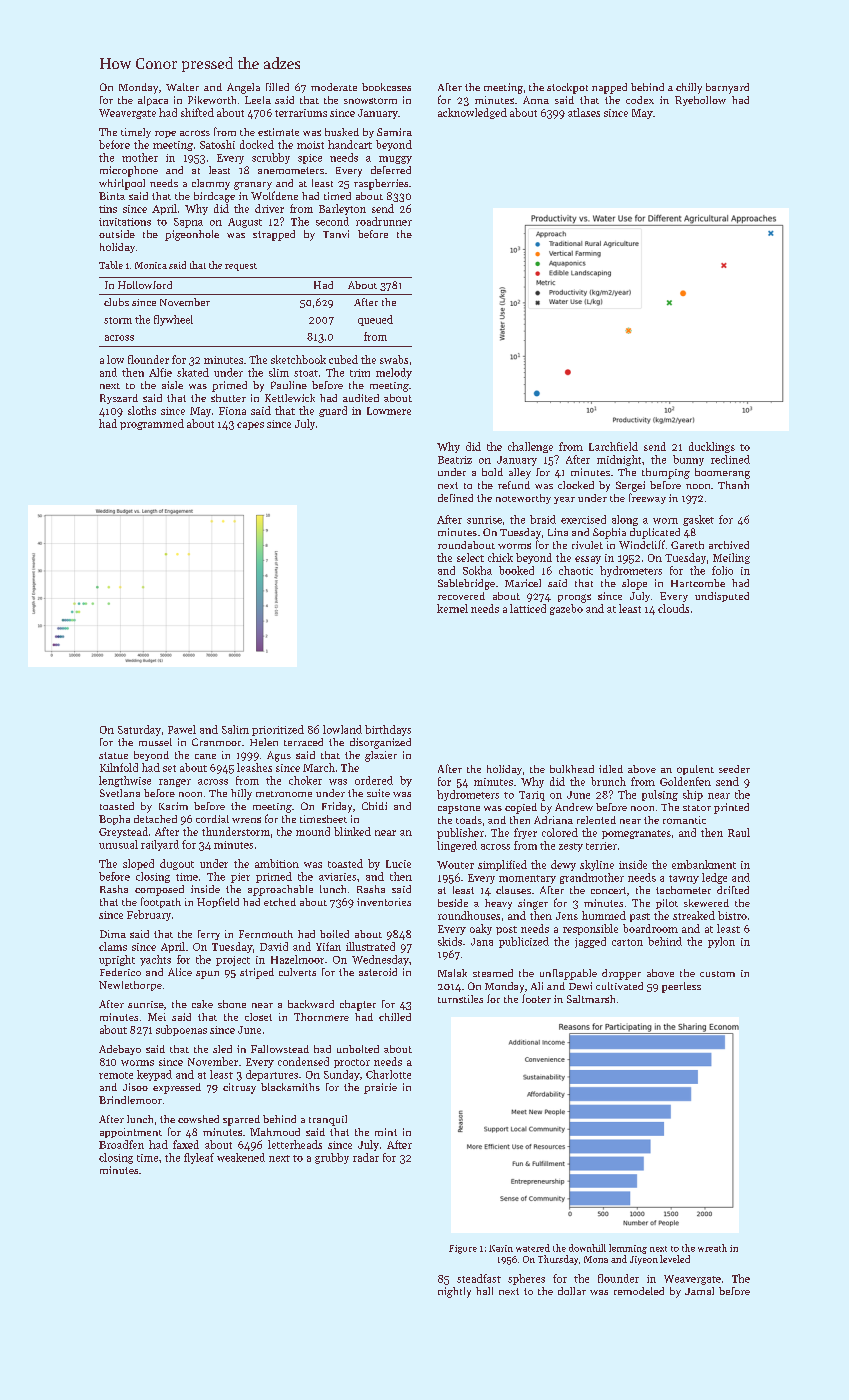 Image resolution: width=849 pixels, height=1400 pixels. Describe the element at coordinates (470, 557) in the page. I see `select` at that location.
